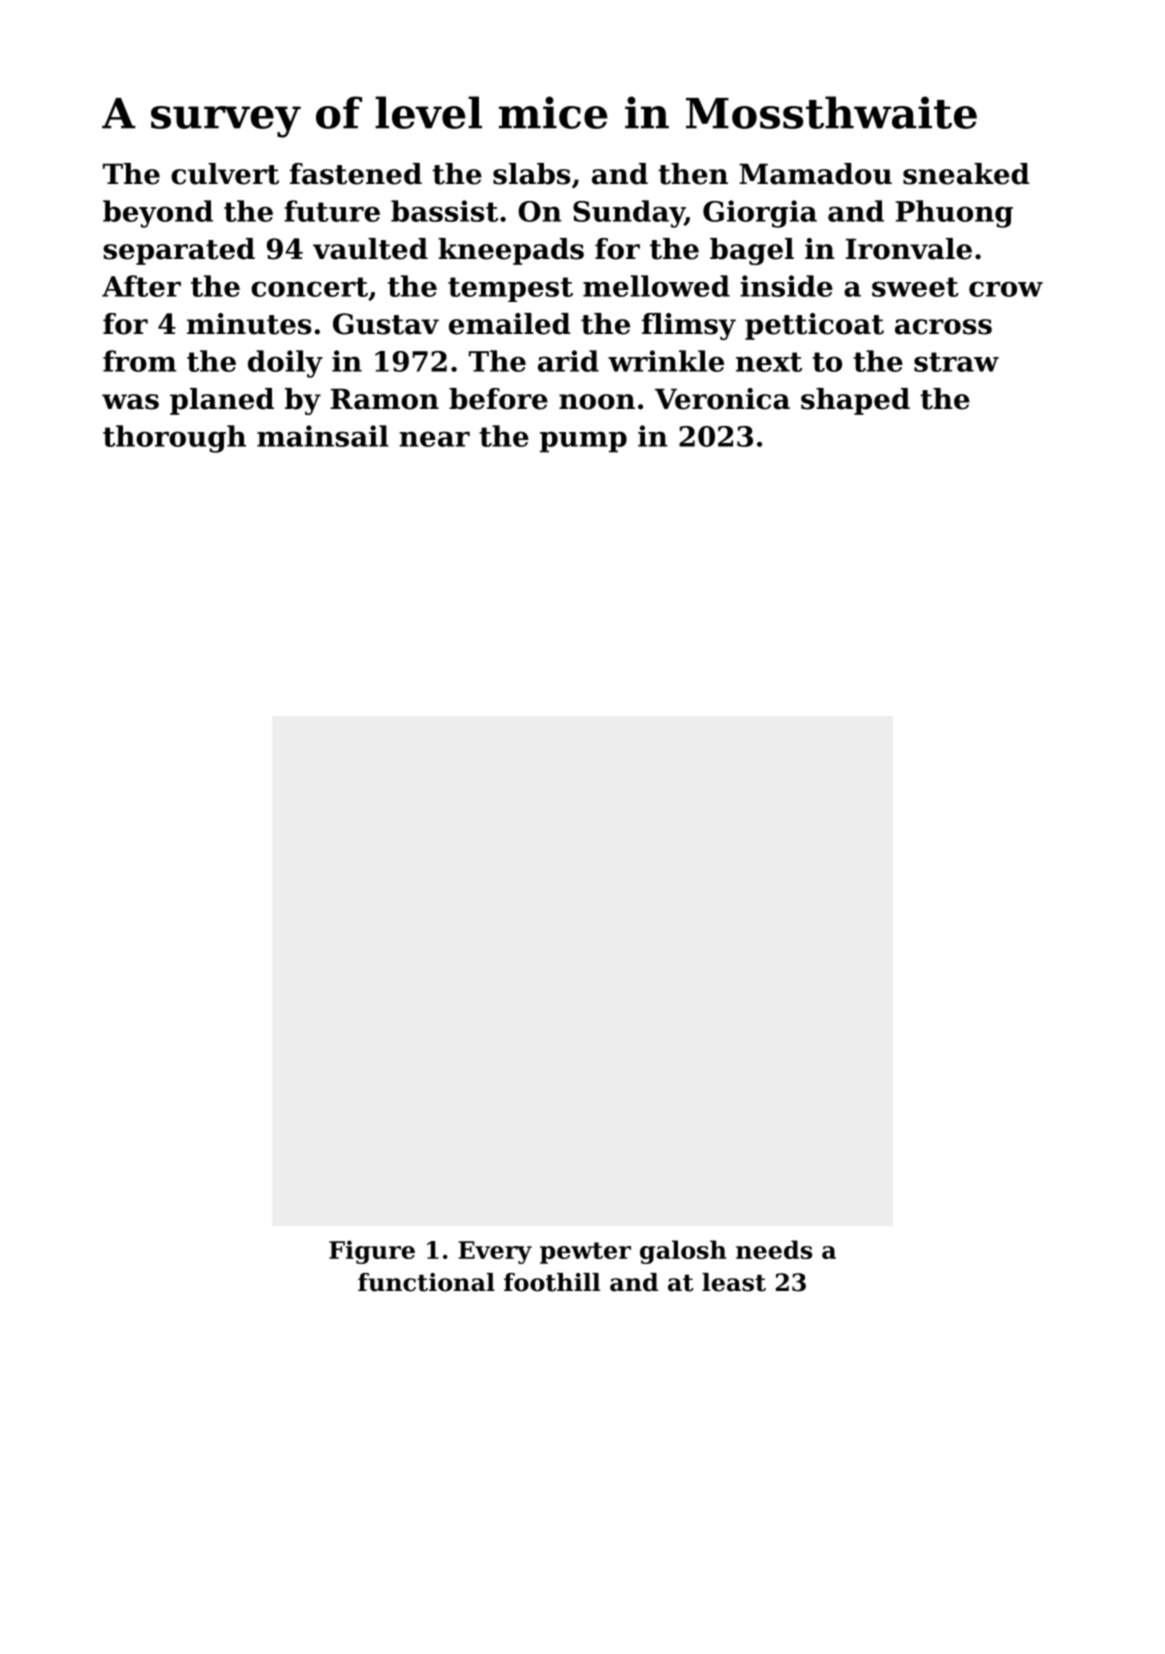  I want to click on emailed, so click(510, 324).
